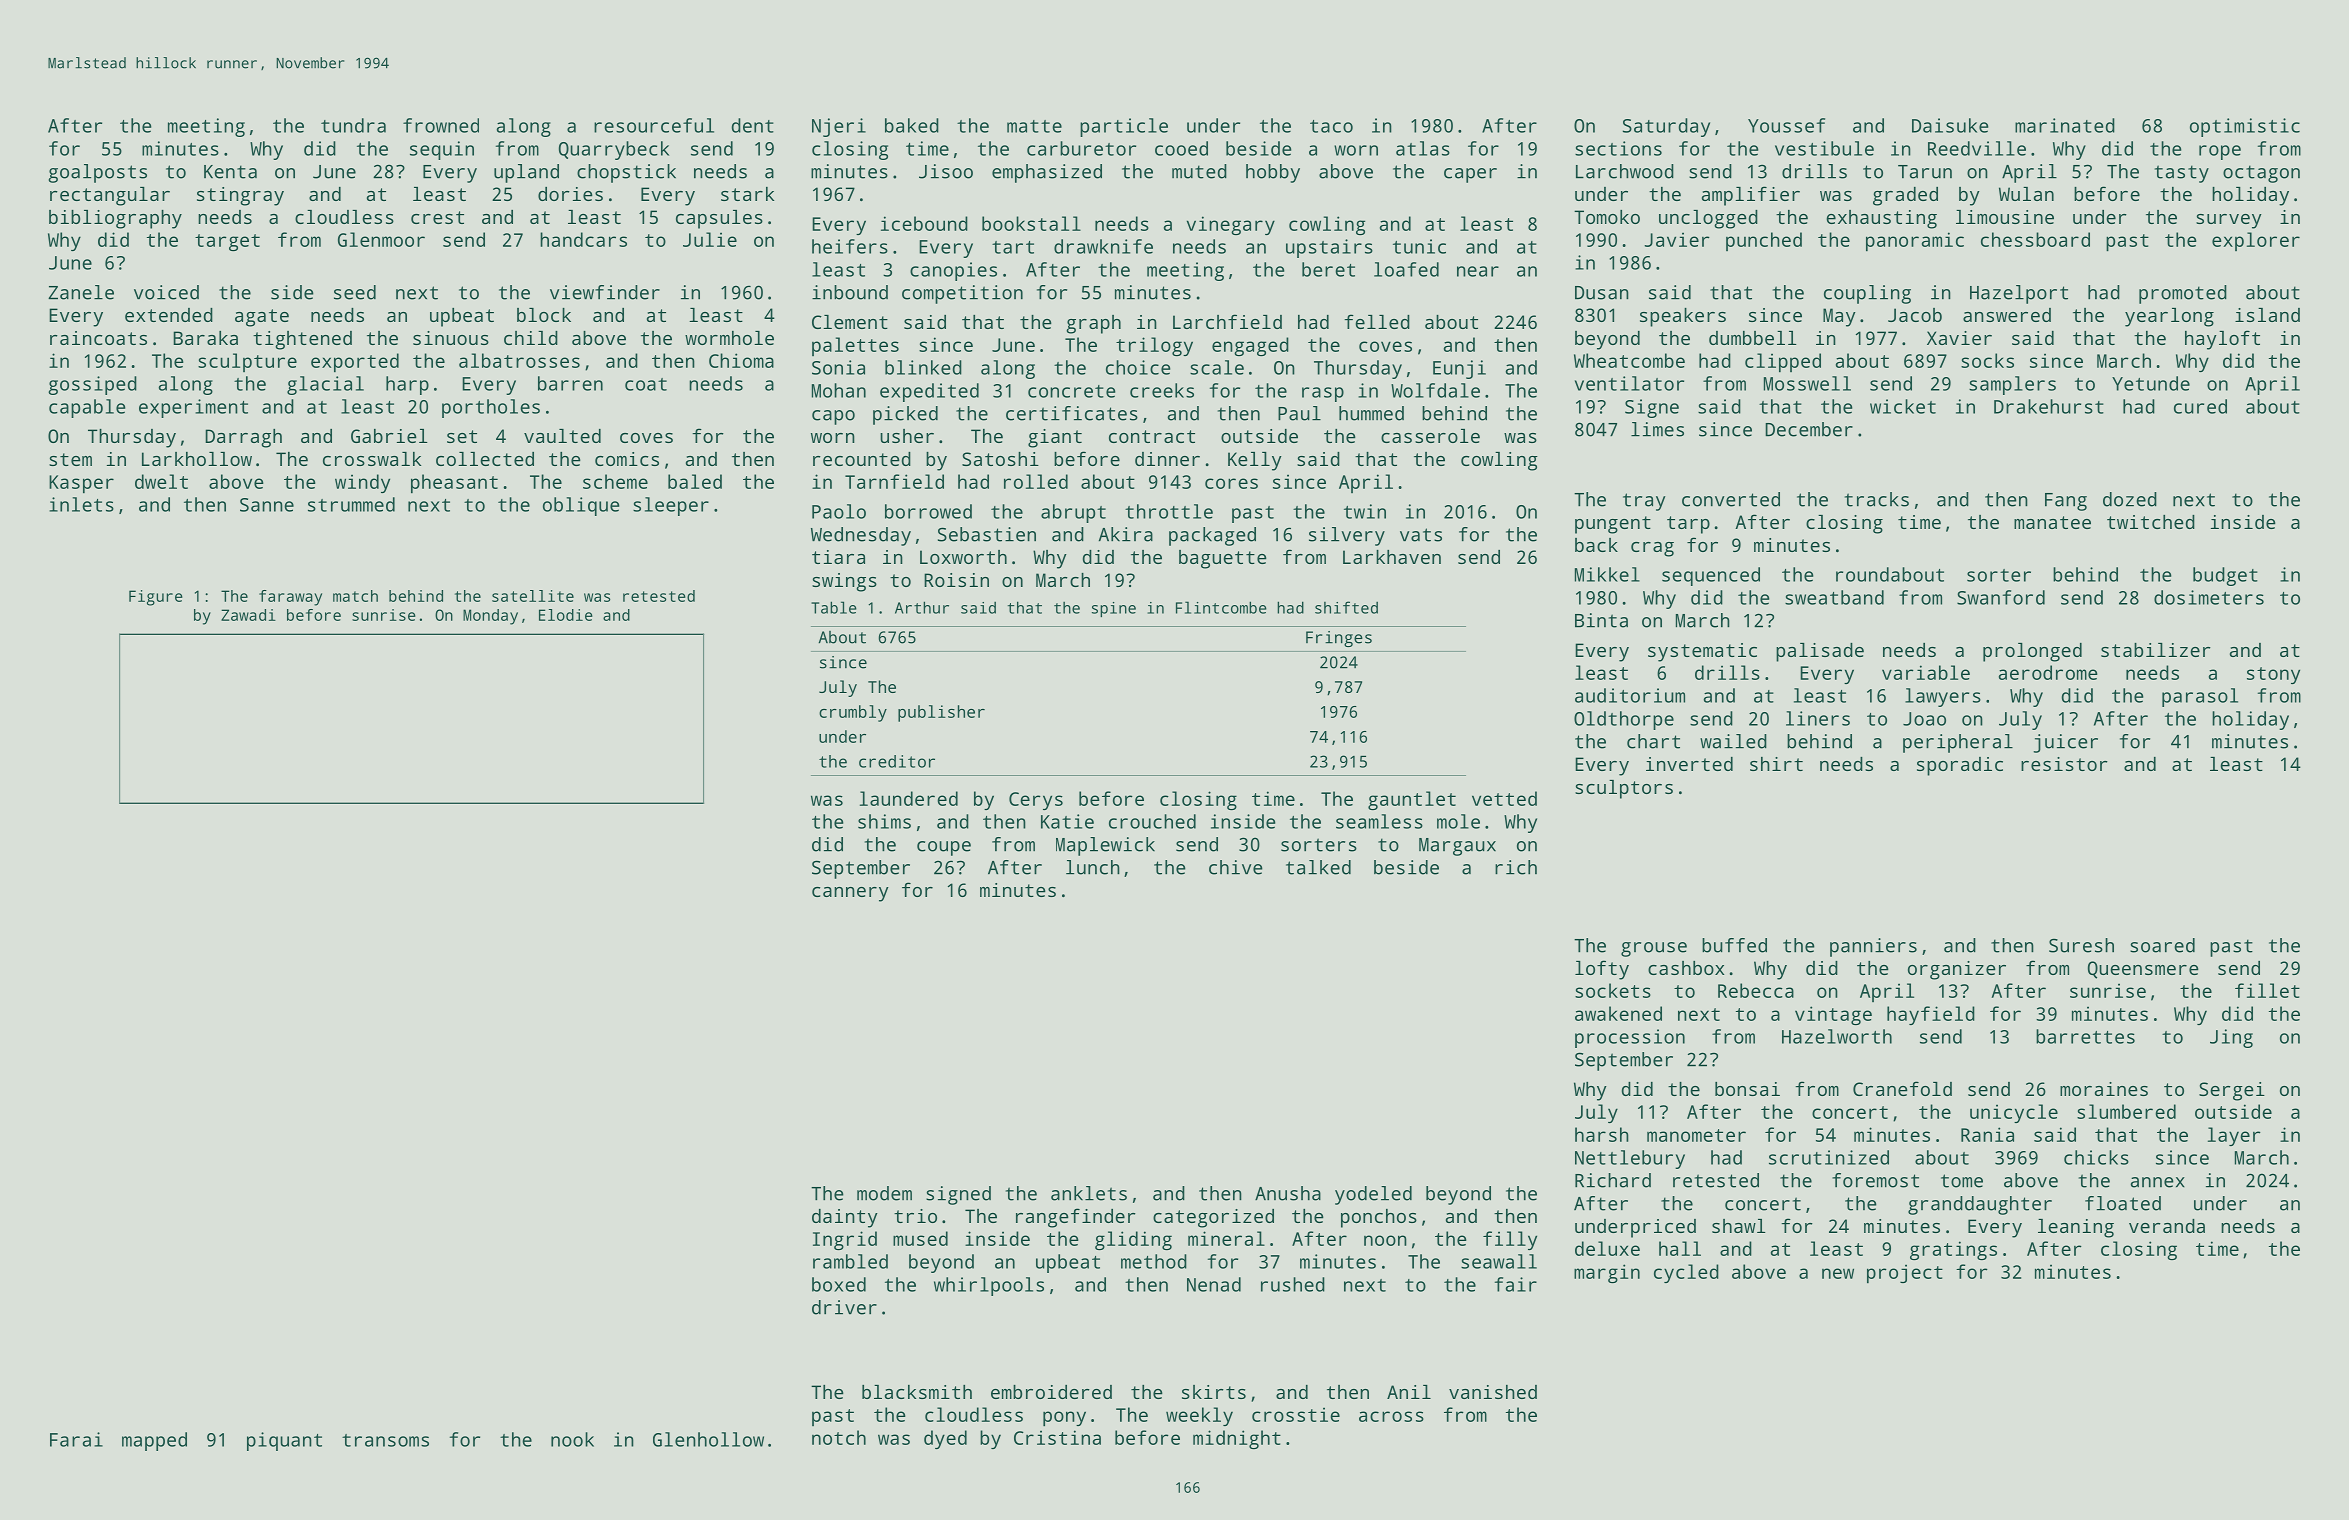  Describe the element at coordinates (1346, 607) in the screenshot. I see `shifted` at that location.
